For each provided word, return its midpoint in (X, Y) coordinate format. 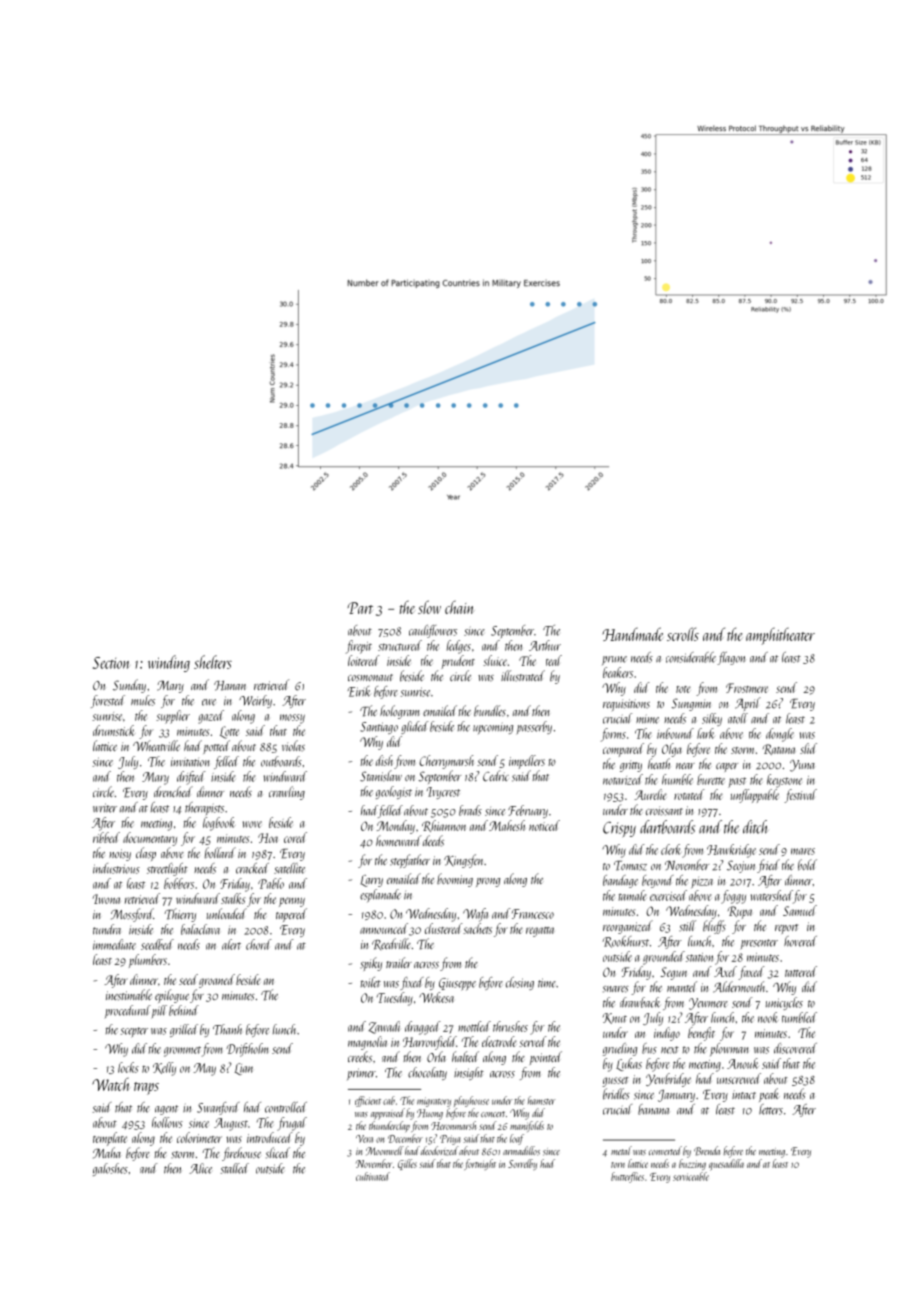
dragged (423, 1028)
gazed (211, 717)
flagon (731, 658)
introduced (270, 1137)
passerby (534, 728)
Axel (725, 971)
